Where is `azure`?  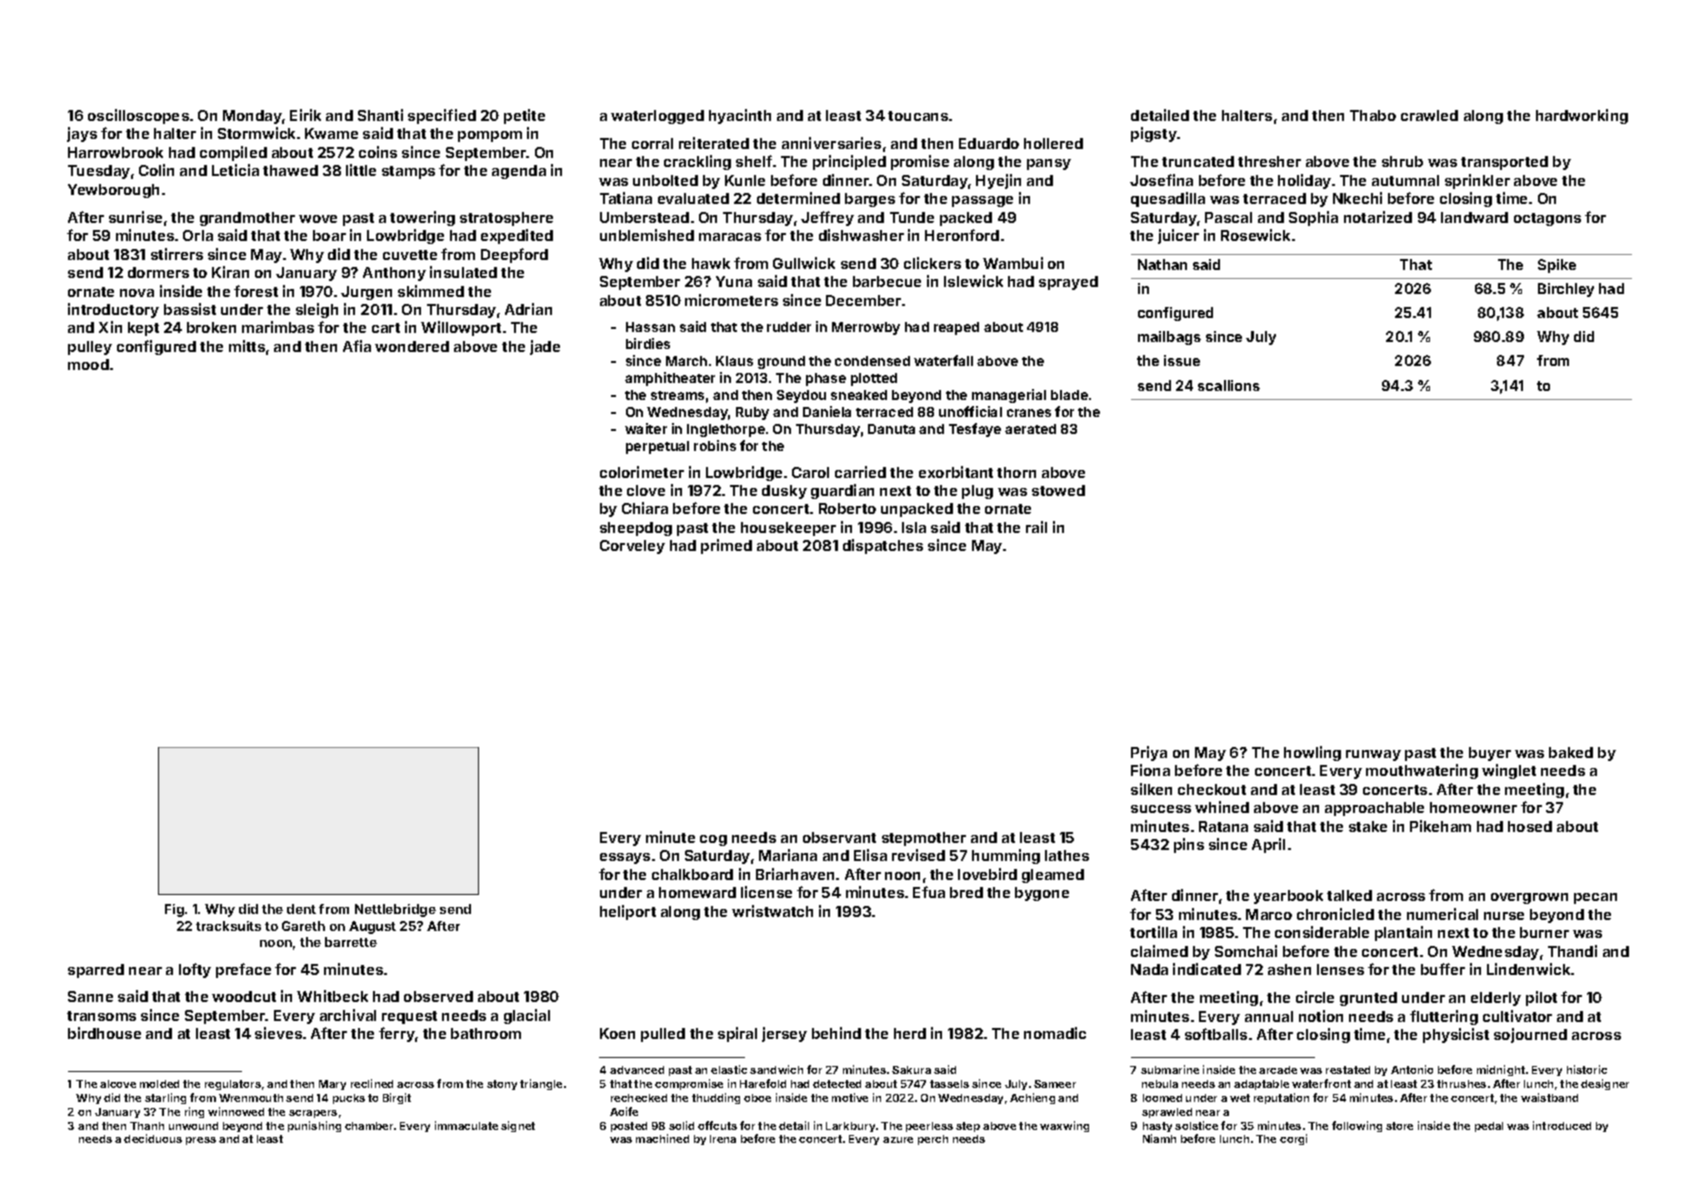
azure is located at coordinates (898, 1140).
